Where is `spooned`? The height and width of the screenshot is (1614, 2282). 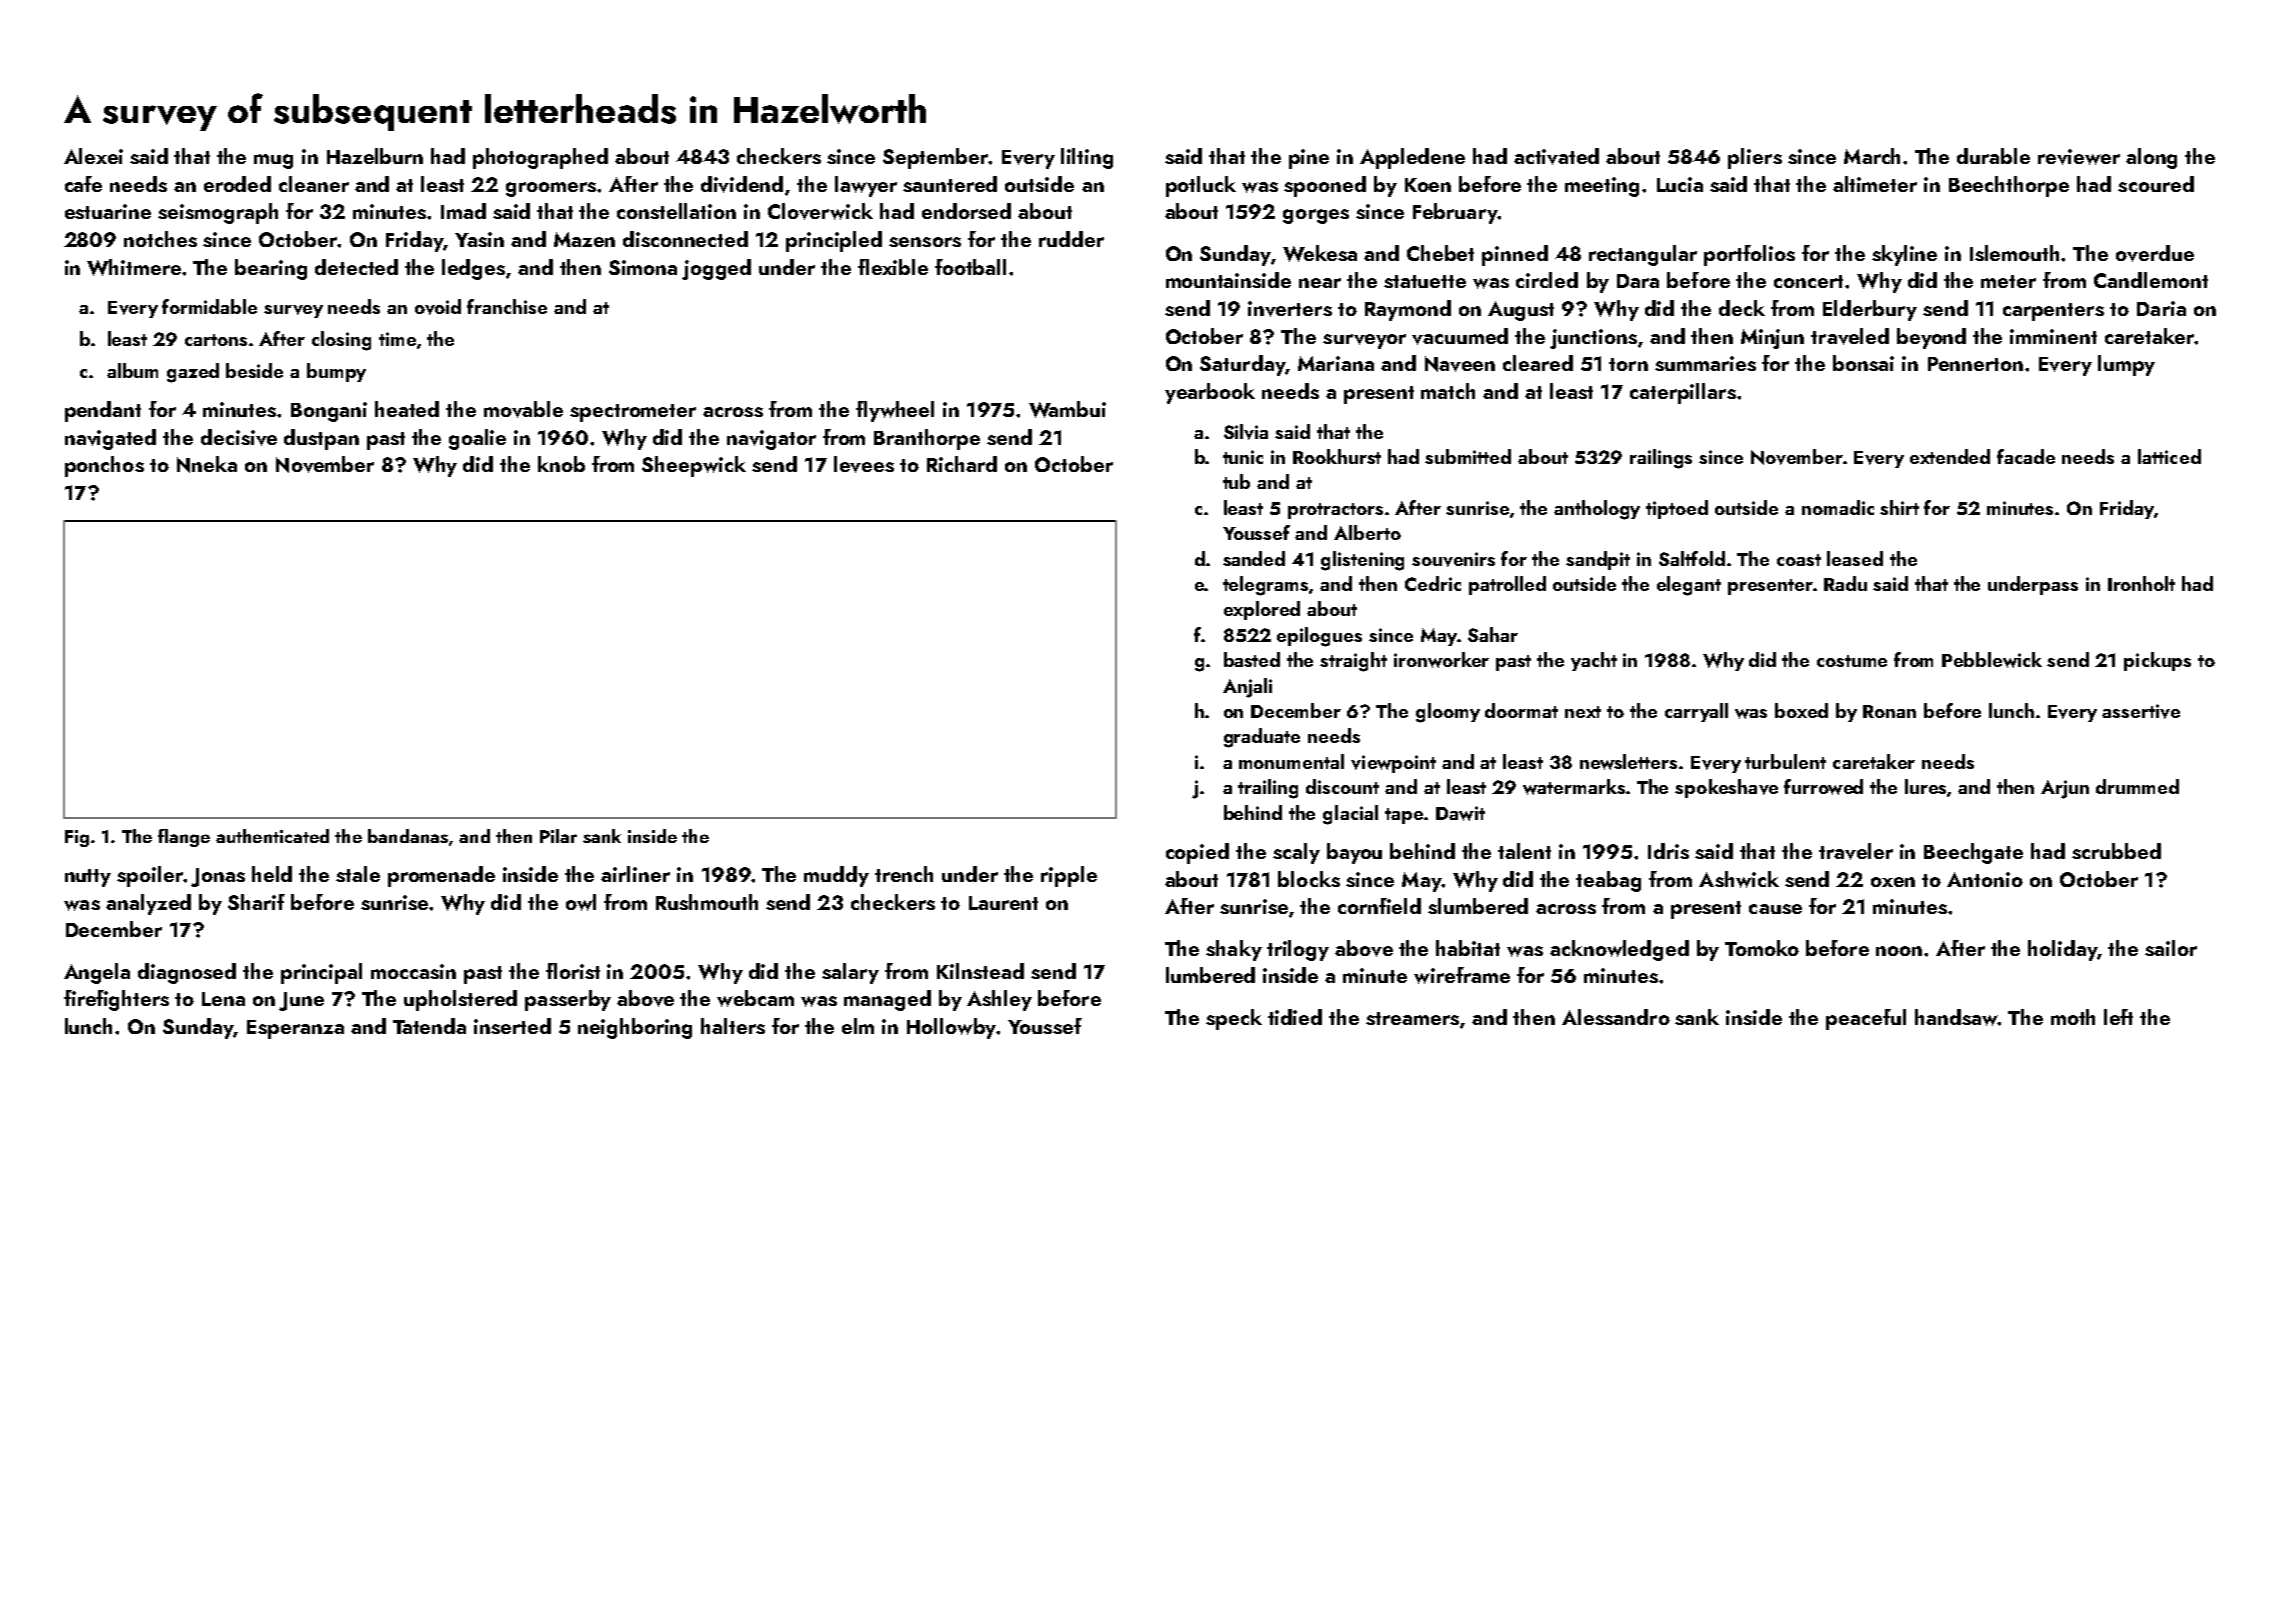
spooned is located at coordinates (1325, 186).
